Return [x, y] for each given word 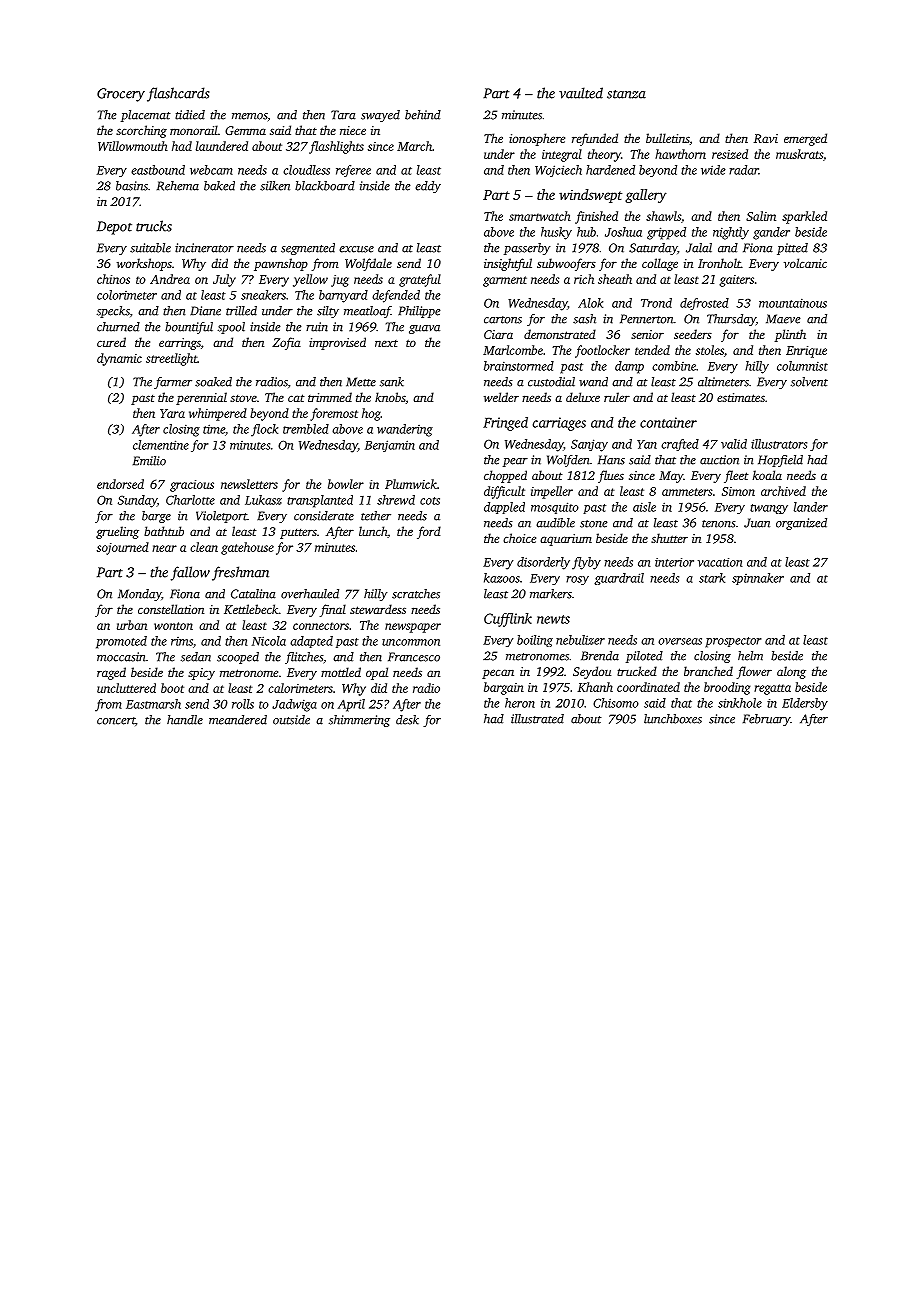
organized [801, 524]
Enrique [806, 352]
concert [116, 721]
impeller [552, 492]
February [766, 720]
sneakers [263, 295]
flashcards [178, 94]
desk [407, 720]
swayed [380, 116]
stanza [626, 94]
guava [424, 329]
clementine [161, 445]
